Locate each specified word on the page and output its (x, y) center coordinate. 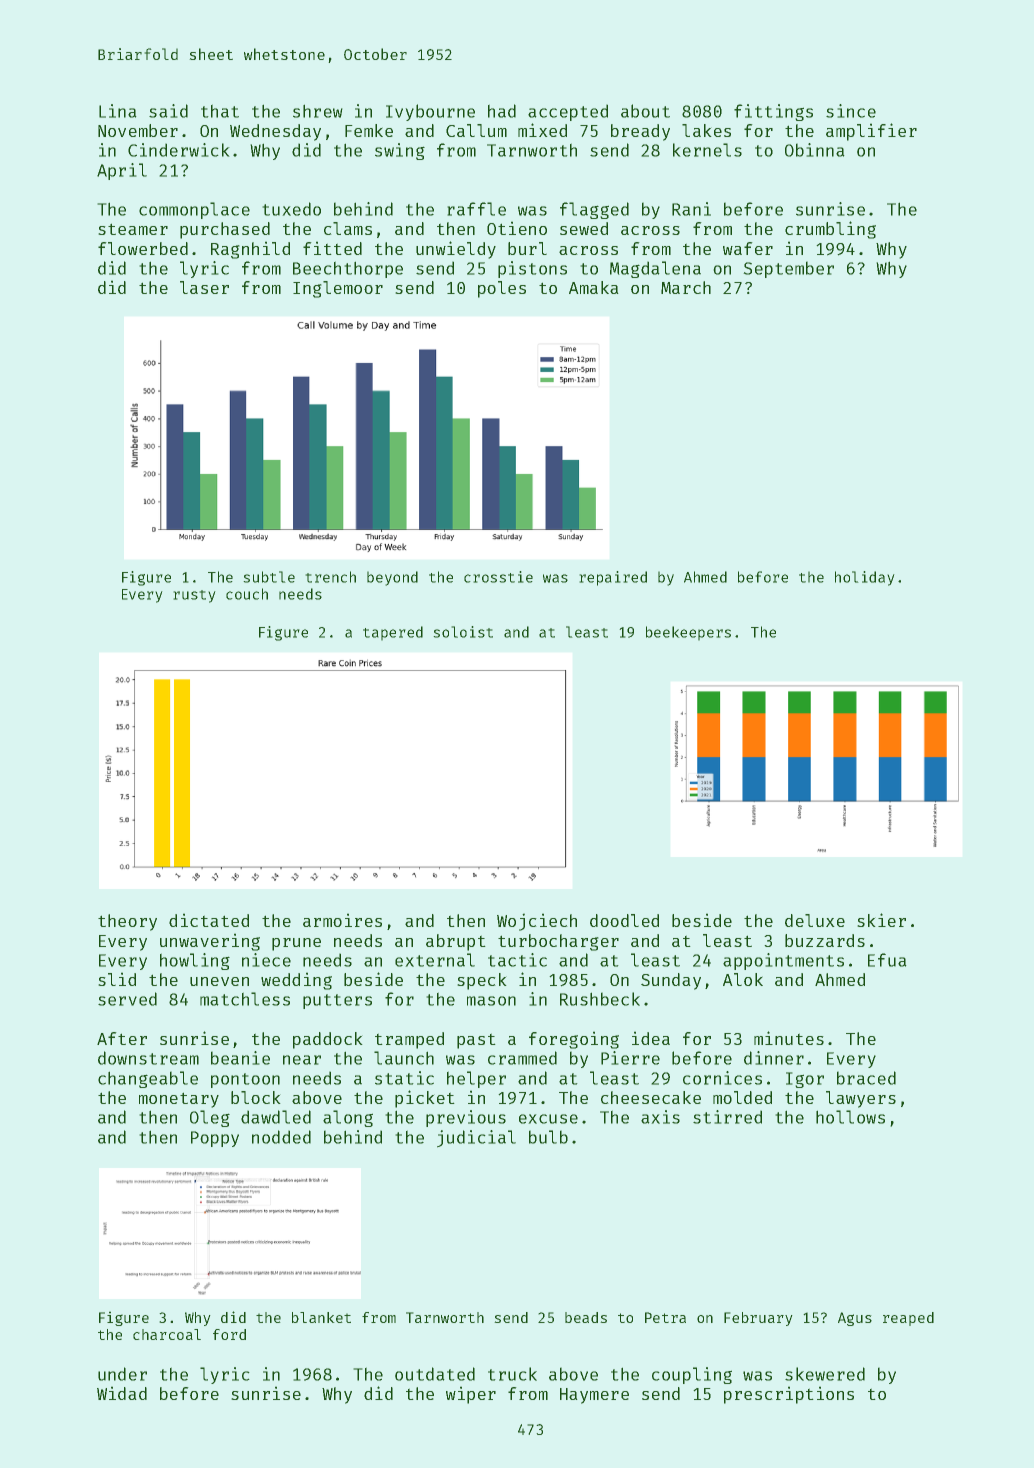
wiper (471, 1395)
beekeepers (688, 633)
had (502, 111)
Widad (122, 1393)
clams (348, 228)
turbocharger (558, 942)
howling (195, 961)
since (851, 111)
